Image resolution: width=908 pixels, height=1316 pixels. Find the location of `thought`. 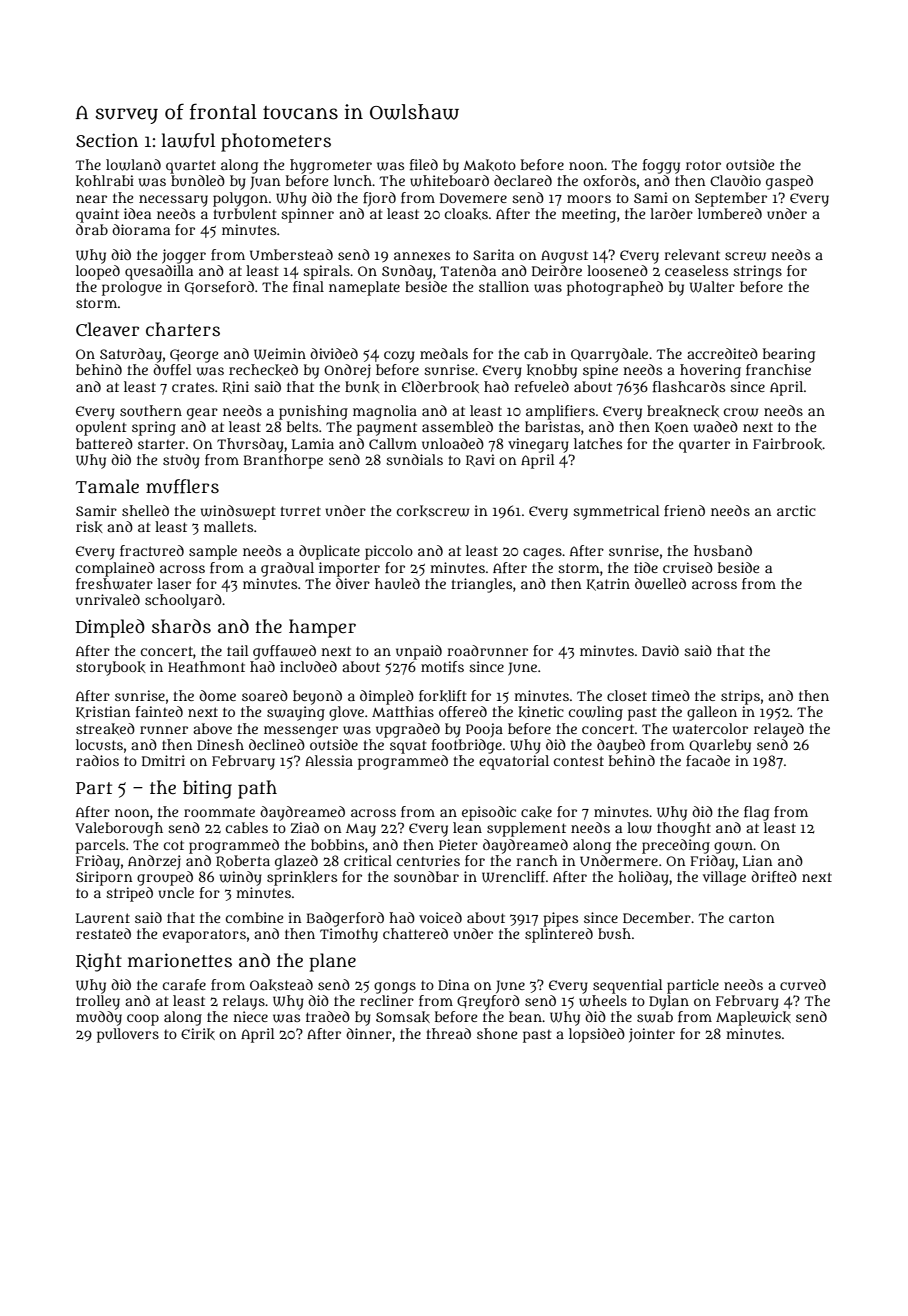

thought is located at coordinates (684, 829).
